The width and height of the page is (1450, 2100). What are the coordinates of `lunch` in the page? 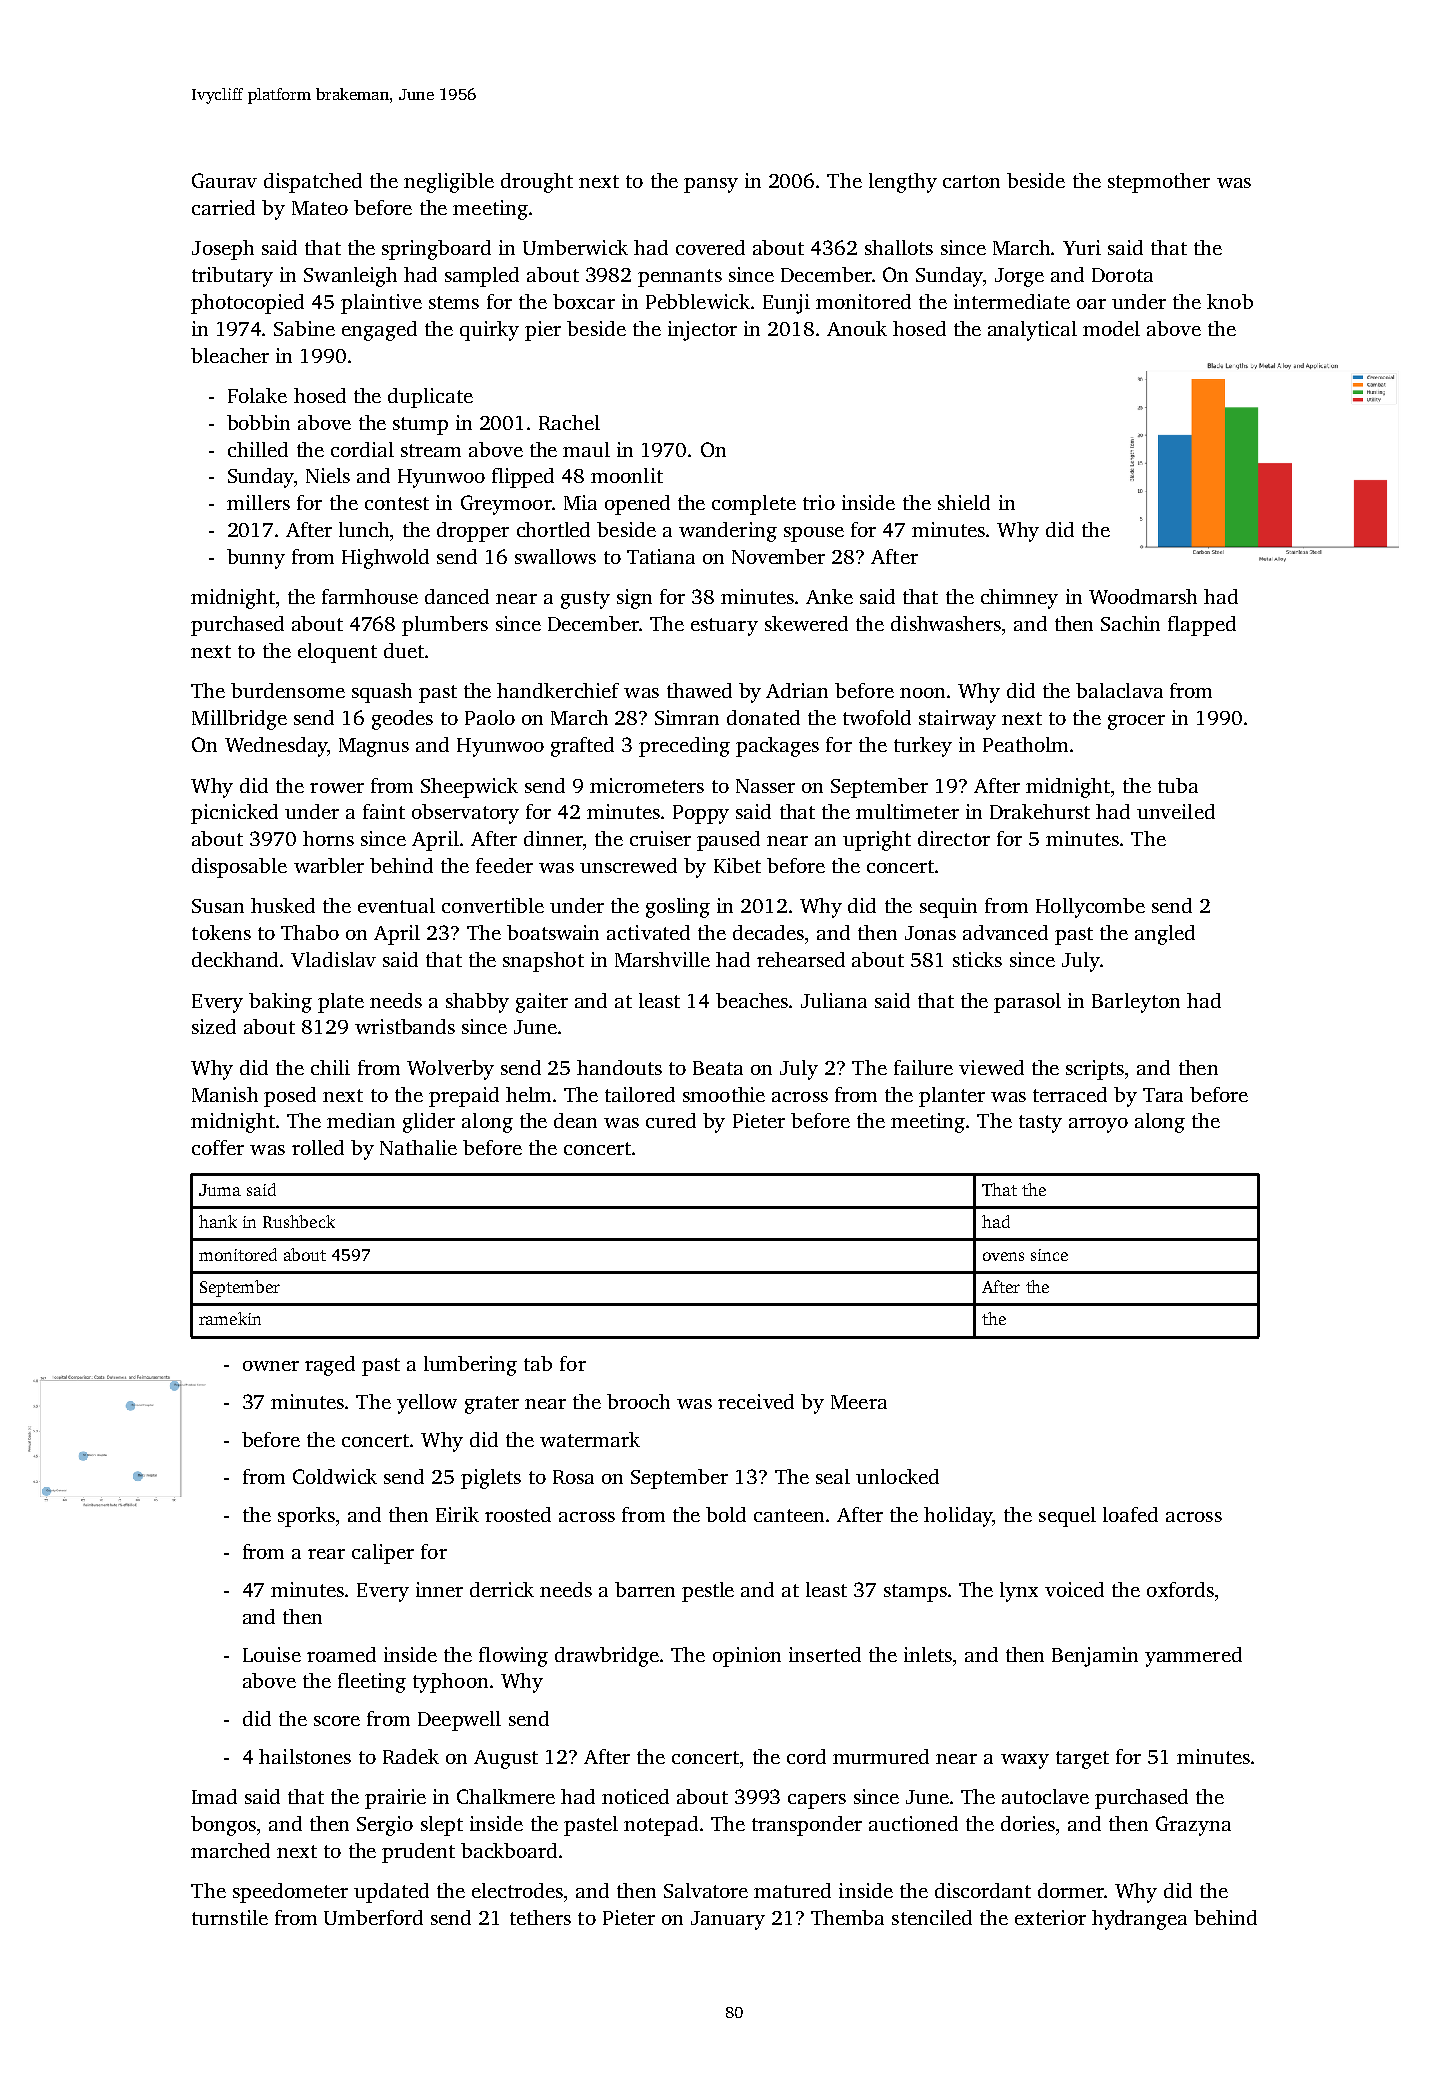 It's located at (364, 529).
